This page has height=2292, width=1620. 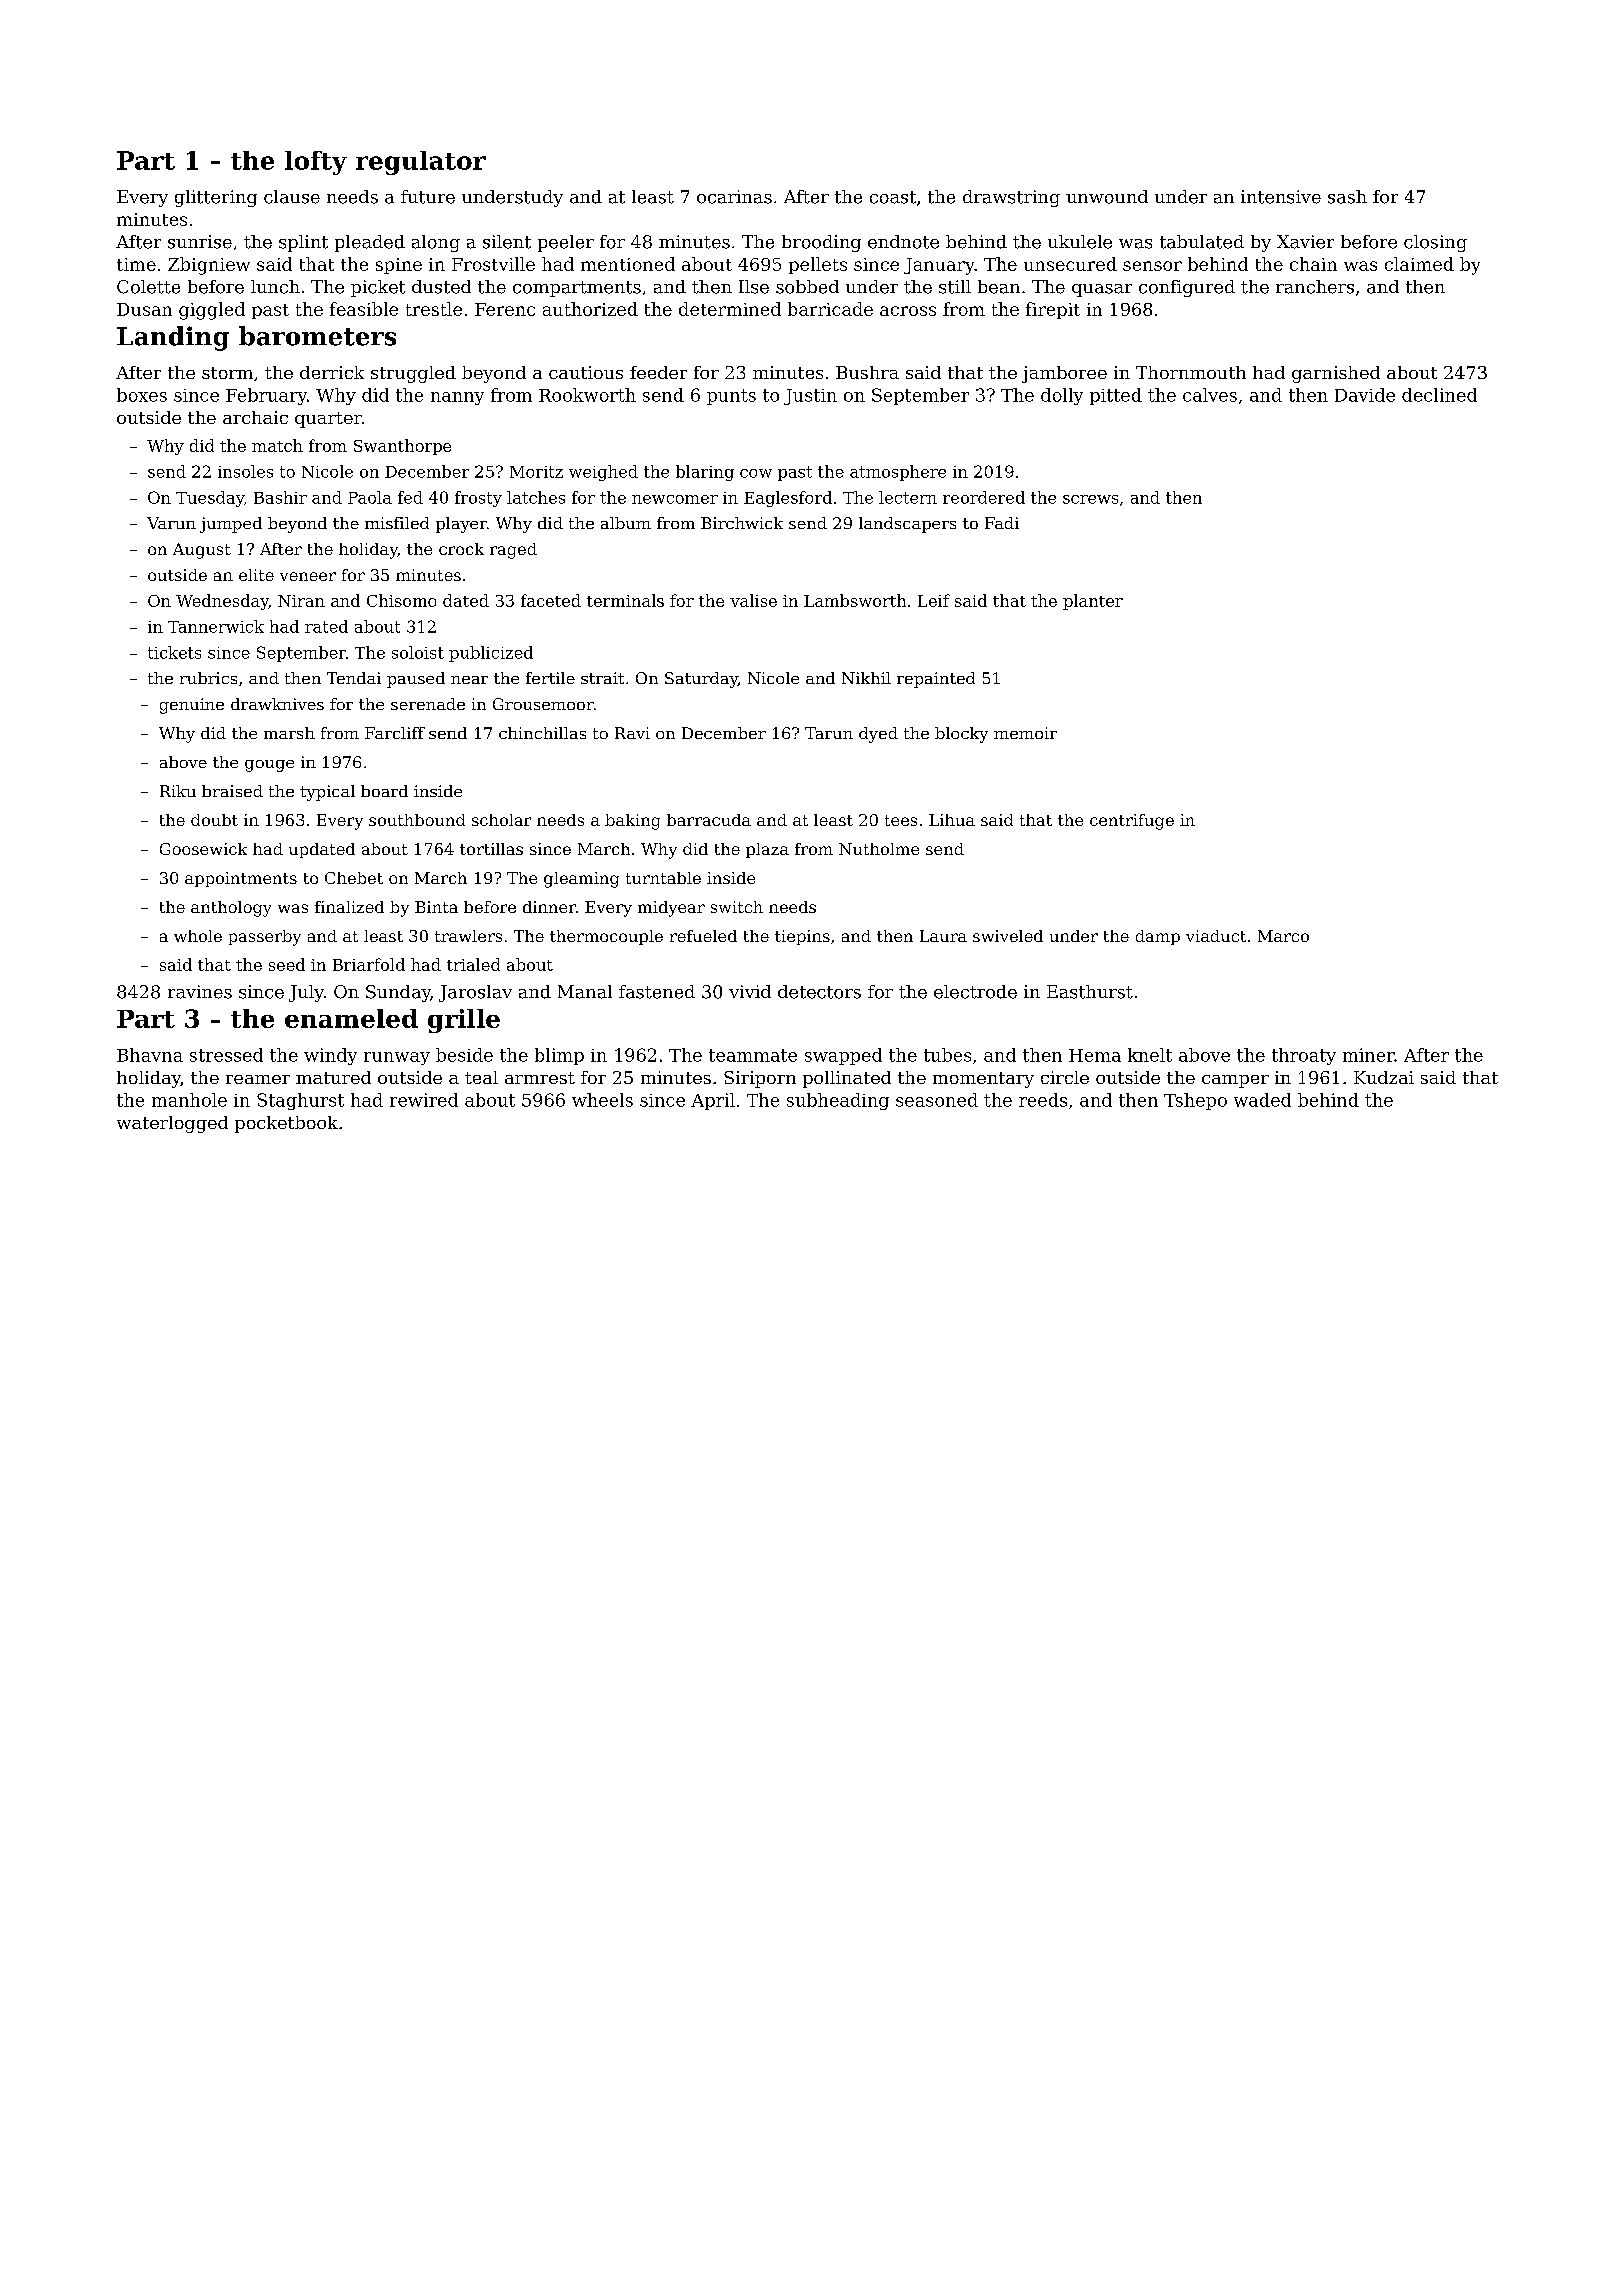 I want to click on chinchillas, so click(x=542, y=733).
